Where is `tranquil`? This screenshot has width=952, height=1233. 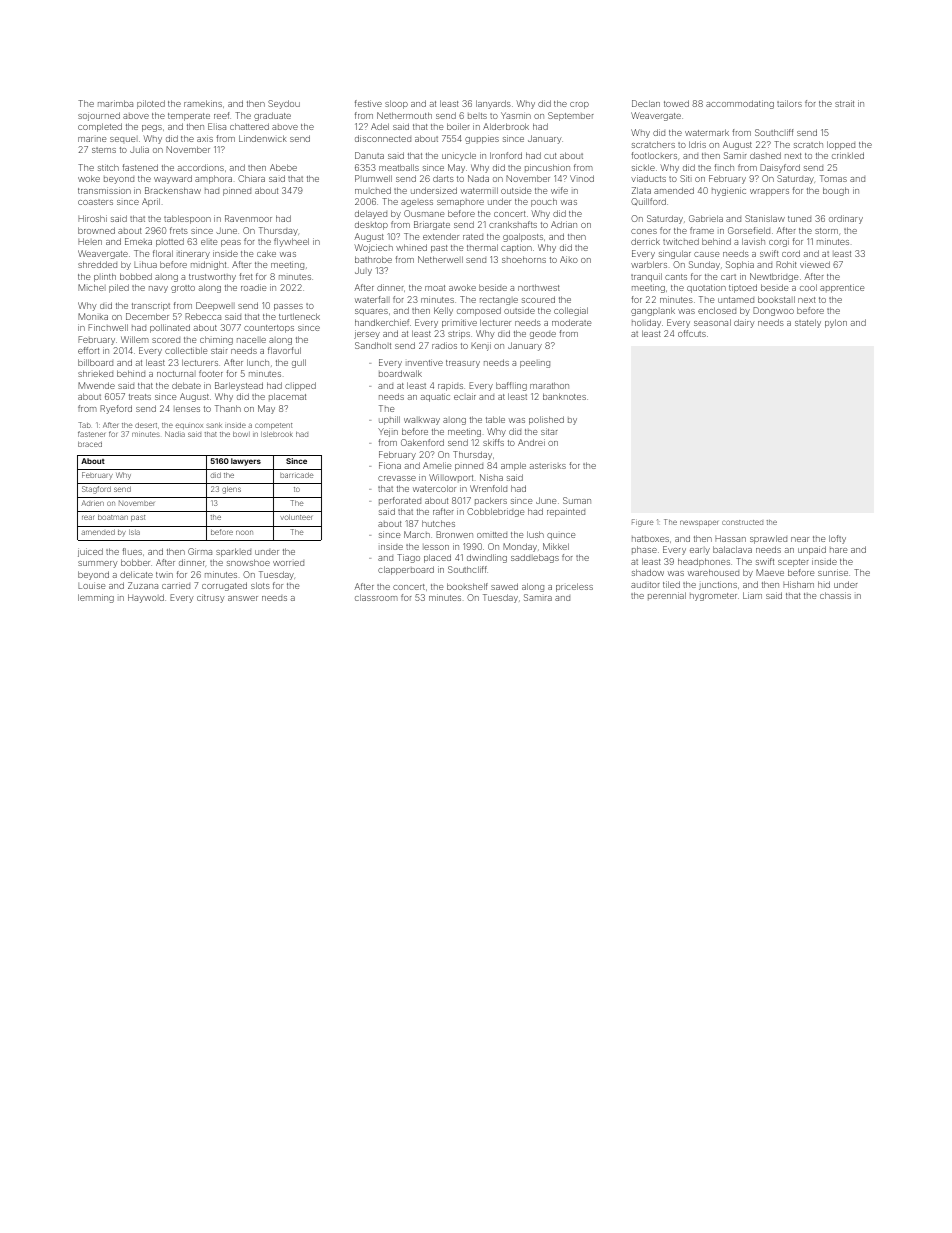
tranquil is located at coordinates (646, 277).
